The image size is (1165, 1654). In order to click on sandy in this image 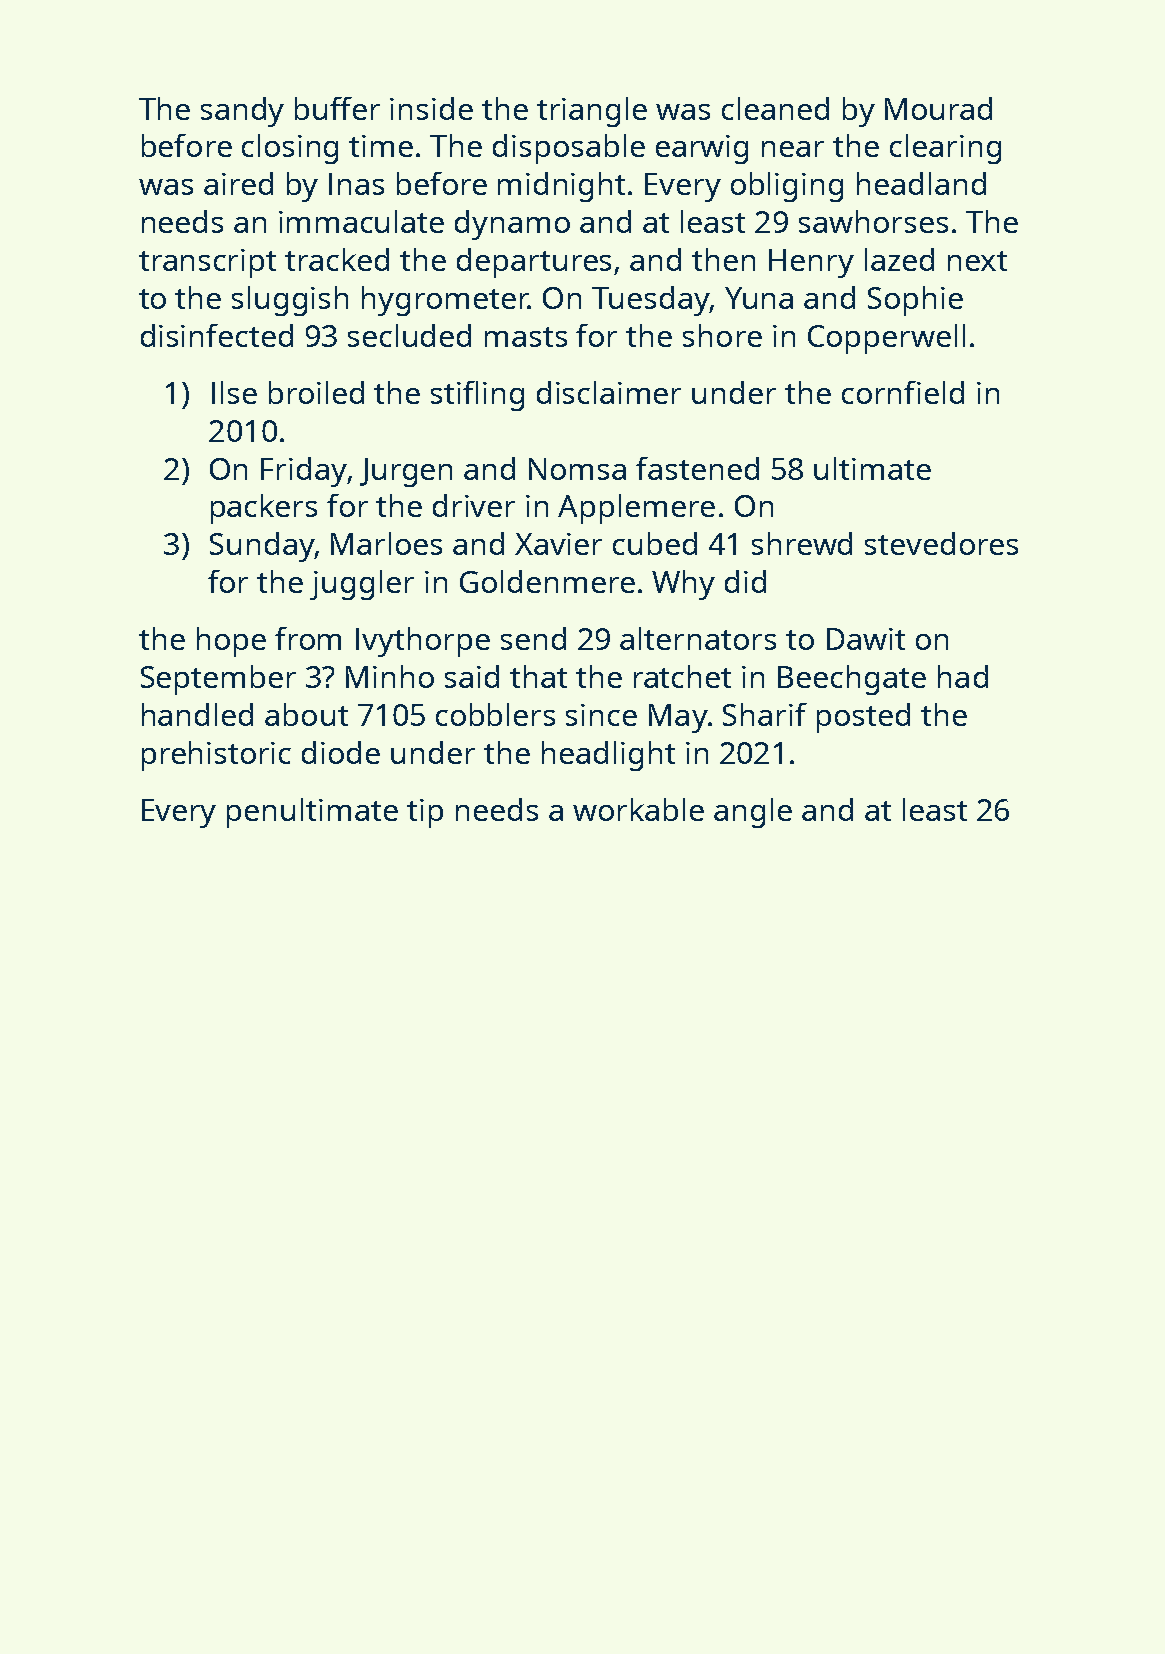, I will do `click(242, 112)`.
